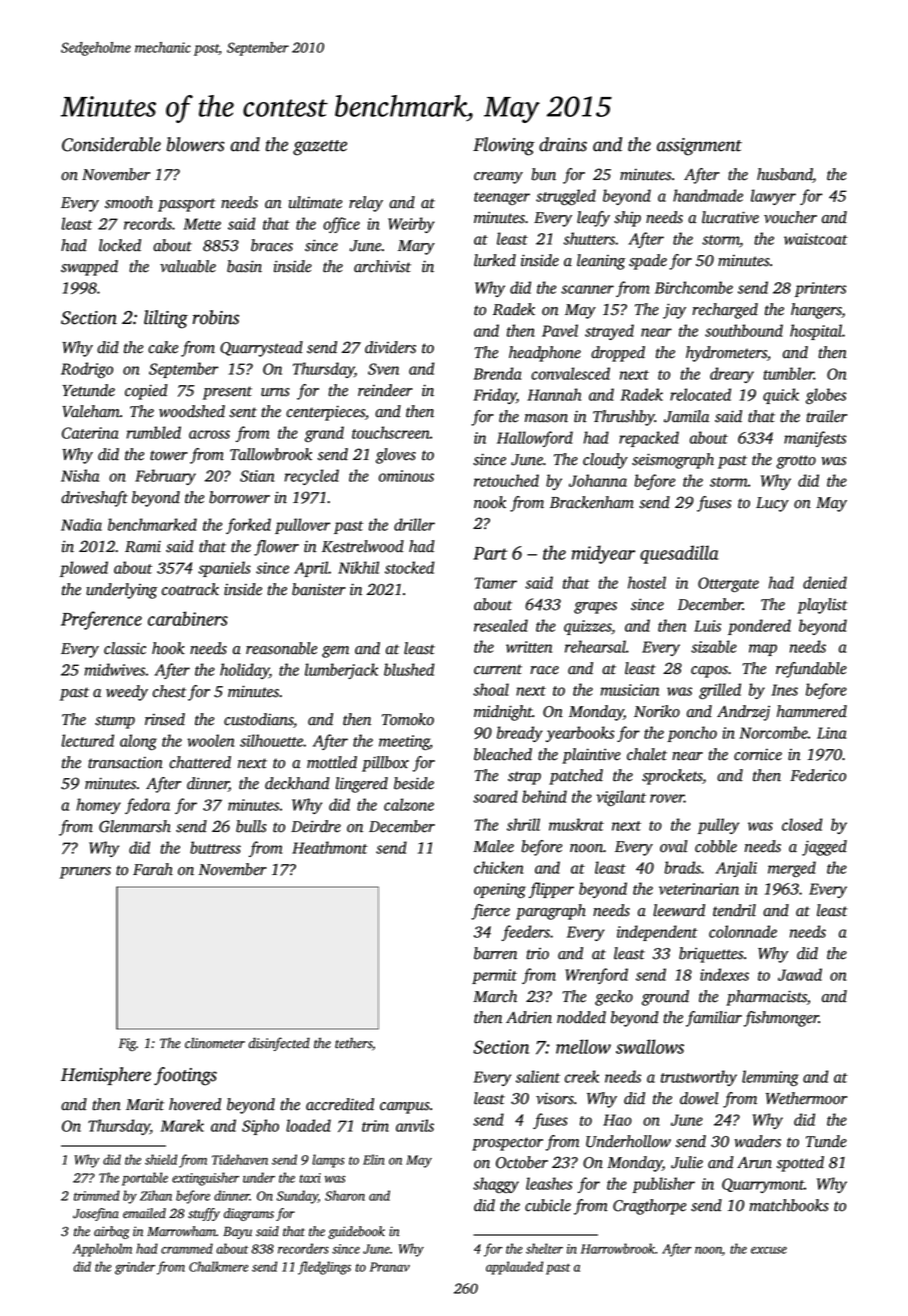 The width and height of the image is (908, 1316). What do you see at coordinates (196, 144) in the image?
I see `blowers` at bounding box center [196, 144].
